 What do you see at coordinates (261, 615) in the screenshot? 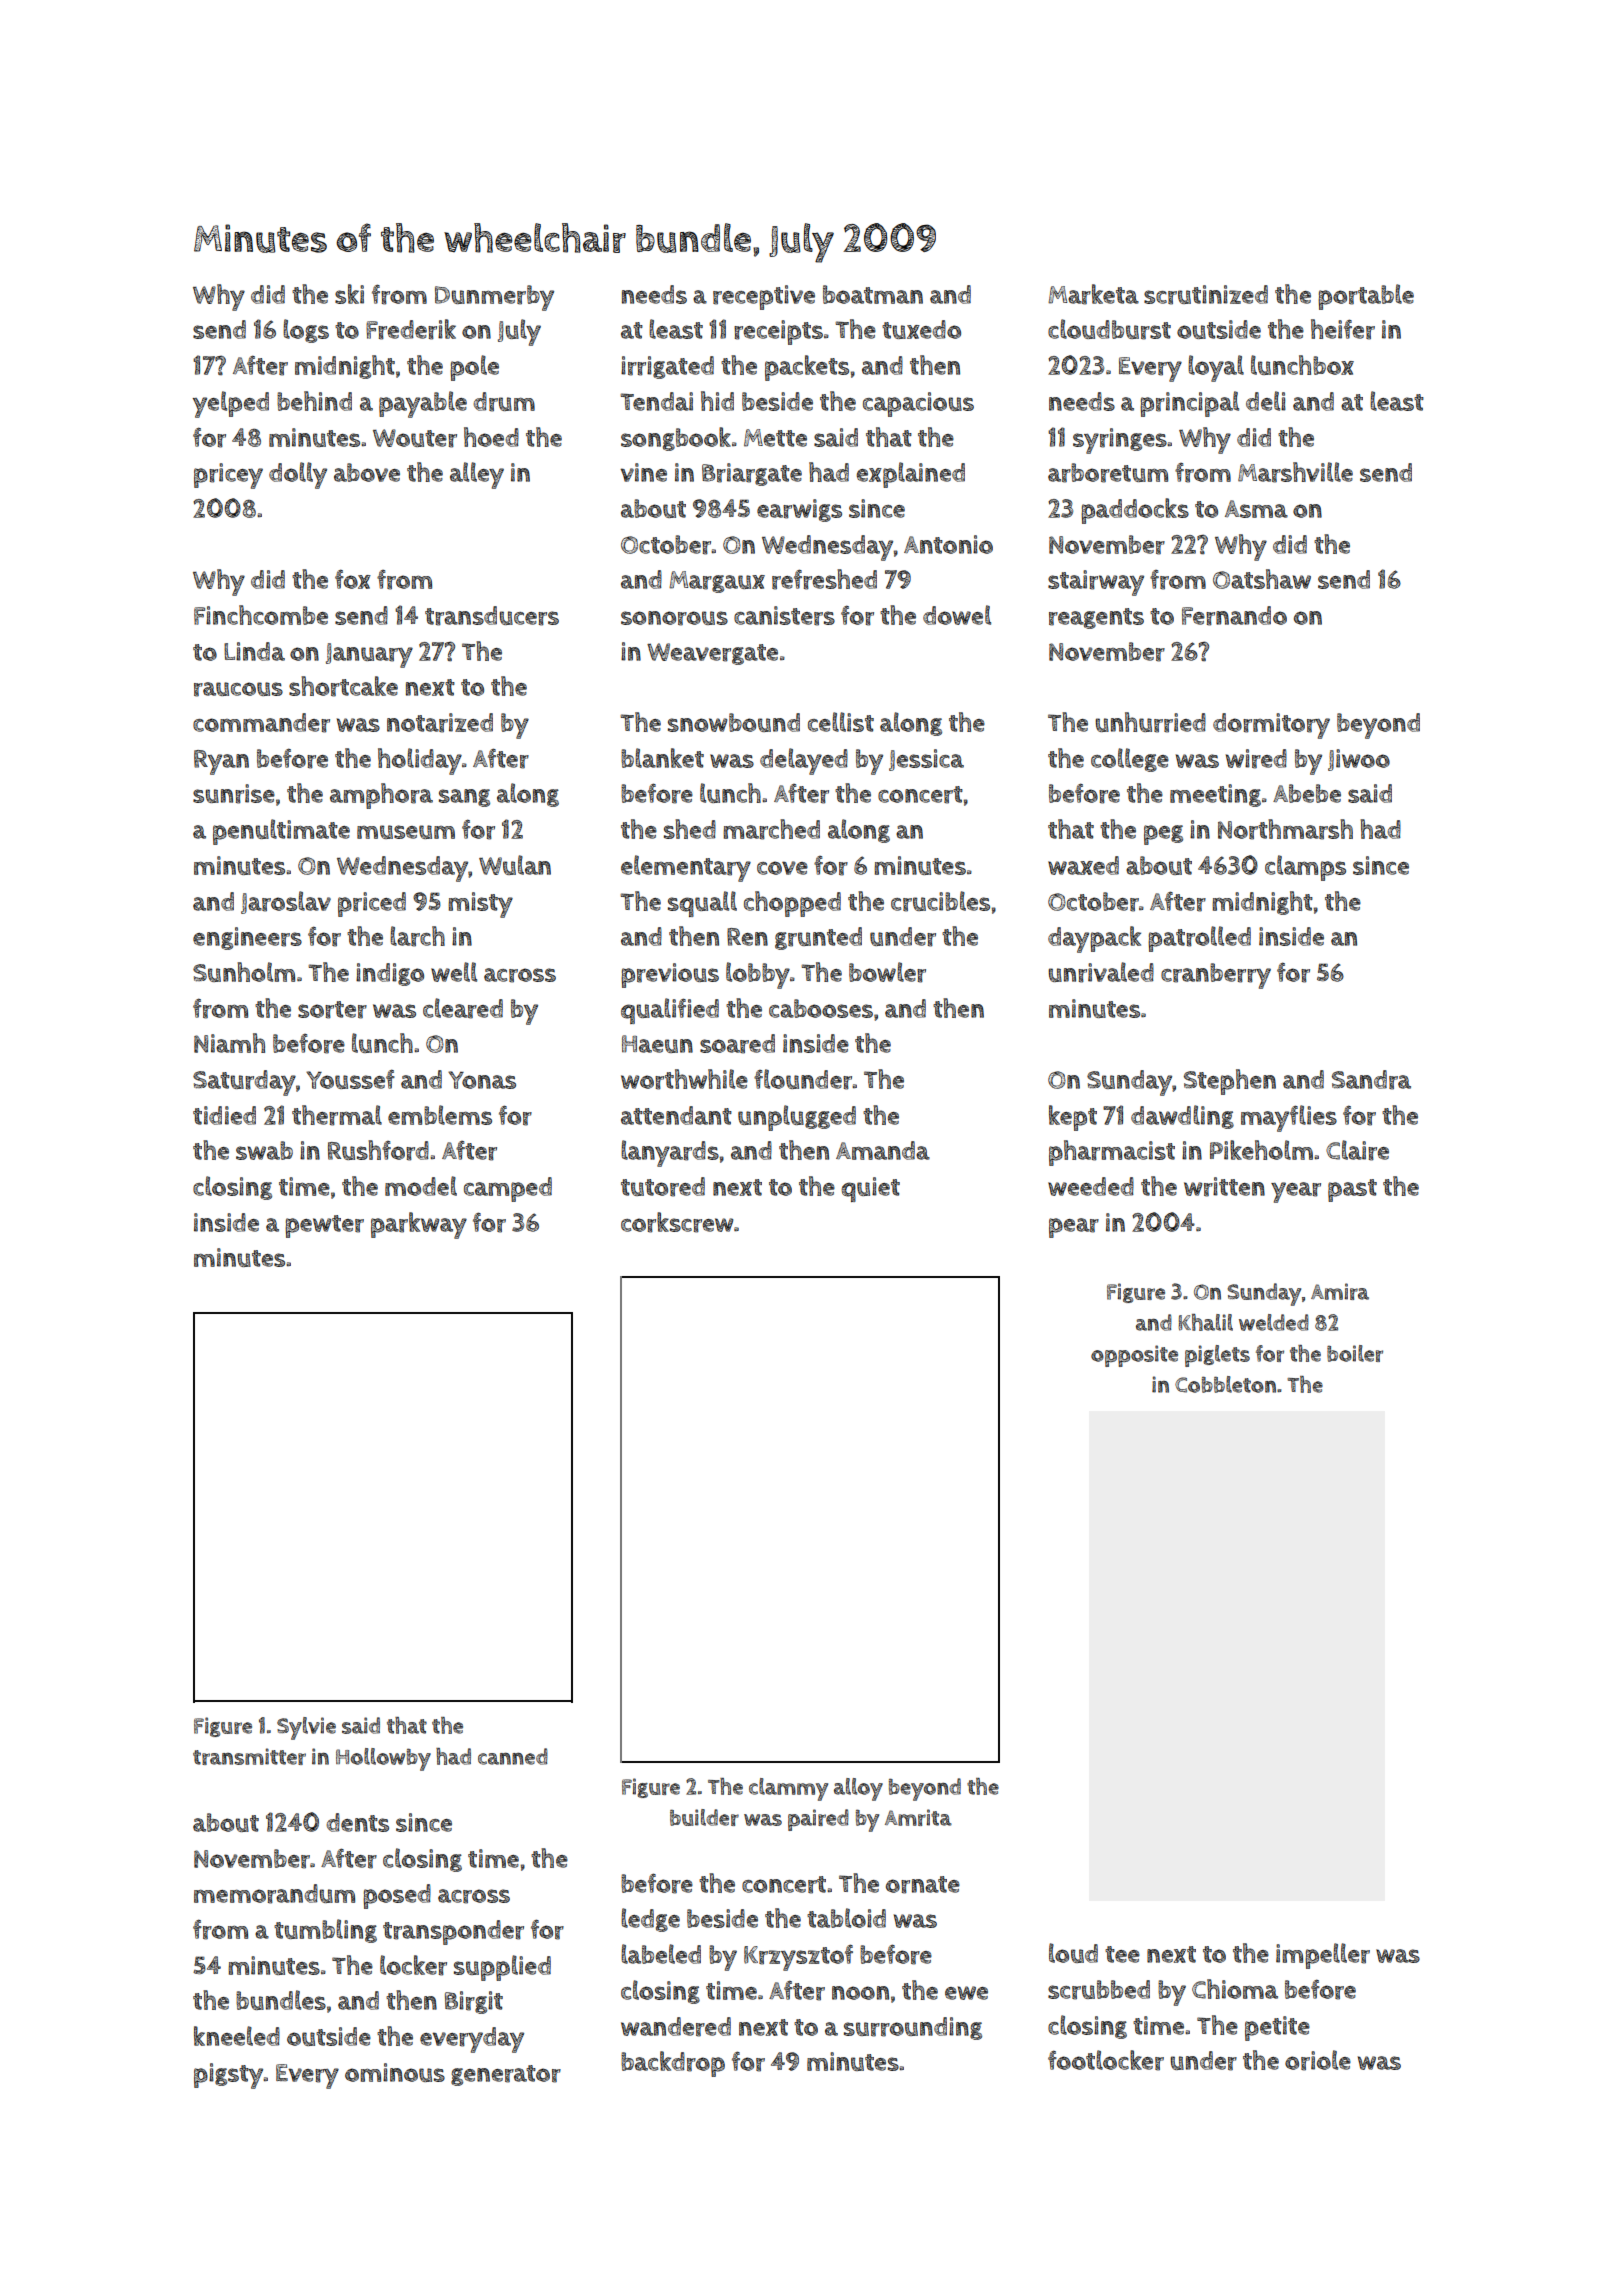
I see `Finchcombe` at bounding box center [261, 615].
